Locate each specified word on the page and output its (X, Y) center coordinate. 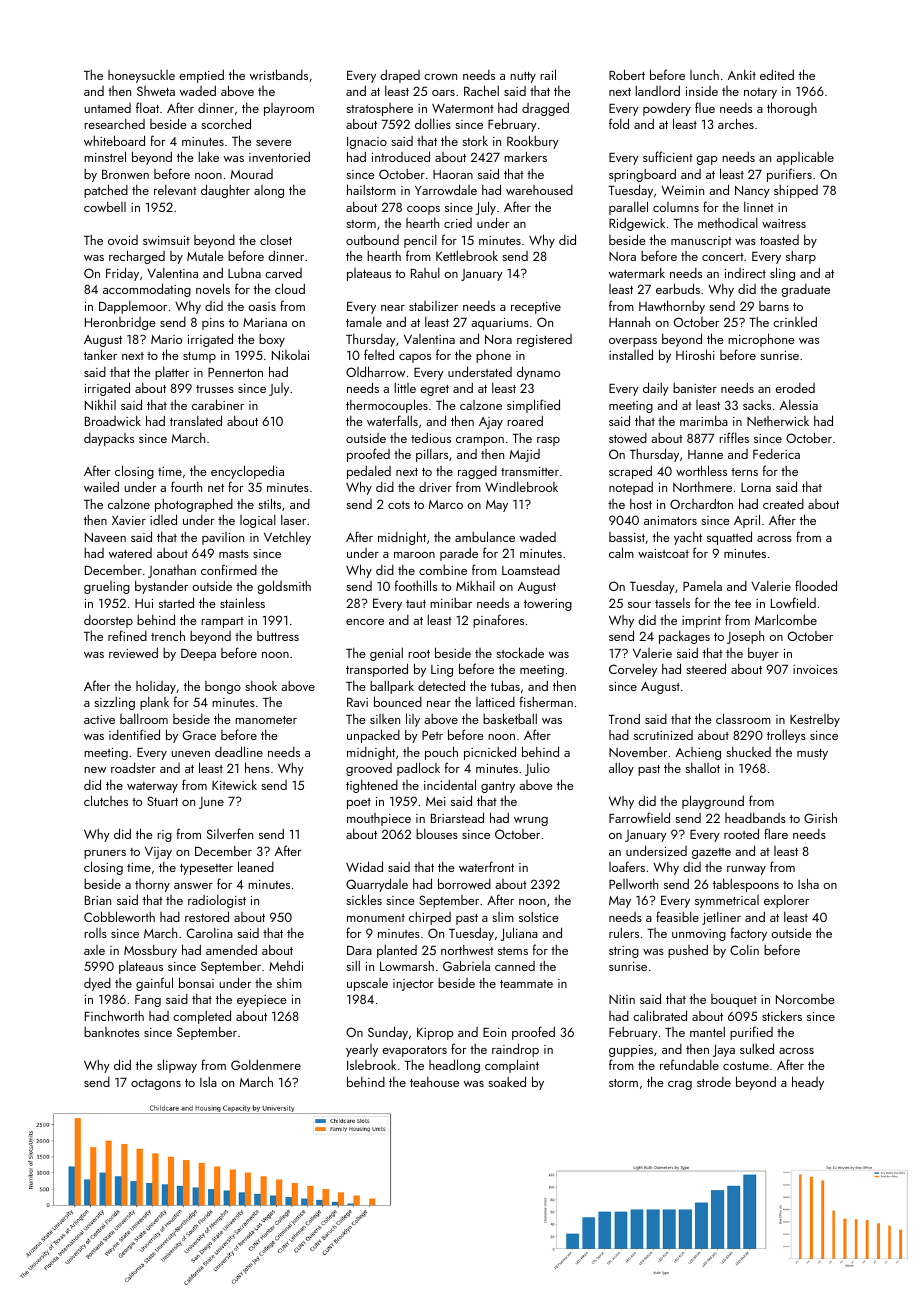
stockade (520, 652)
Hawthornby (672, 307)
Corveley (633, 670)
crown (440, 77)
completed (202, 1017)
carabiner (218, 404)
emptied (202, 76)
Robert (627, 74)
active (99, 719)
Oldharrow (375, 371)
